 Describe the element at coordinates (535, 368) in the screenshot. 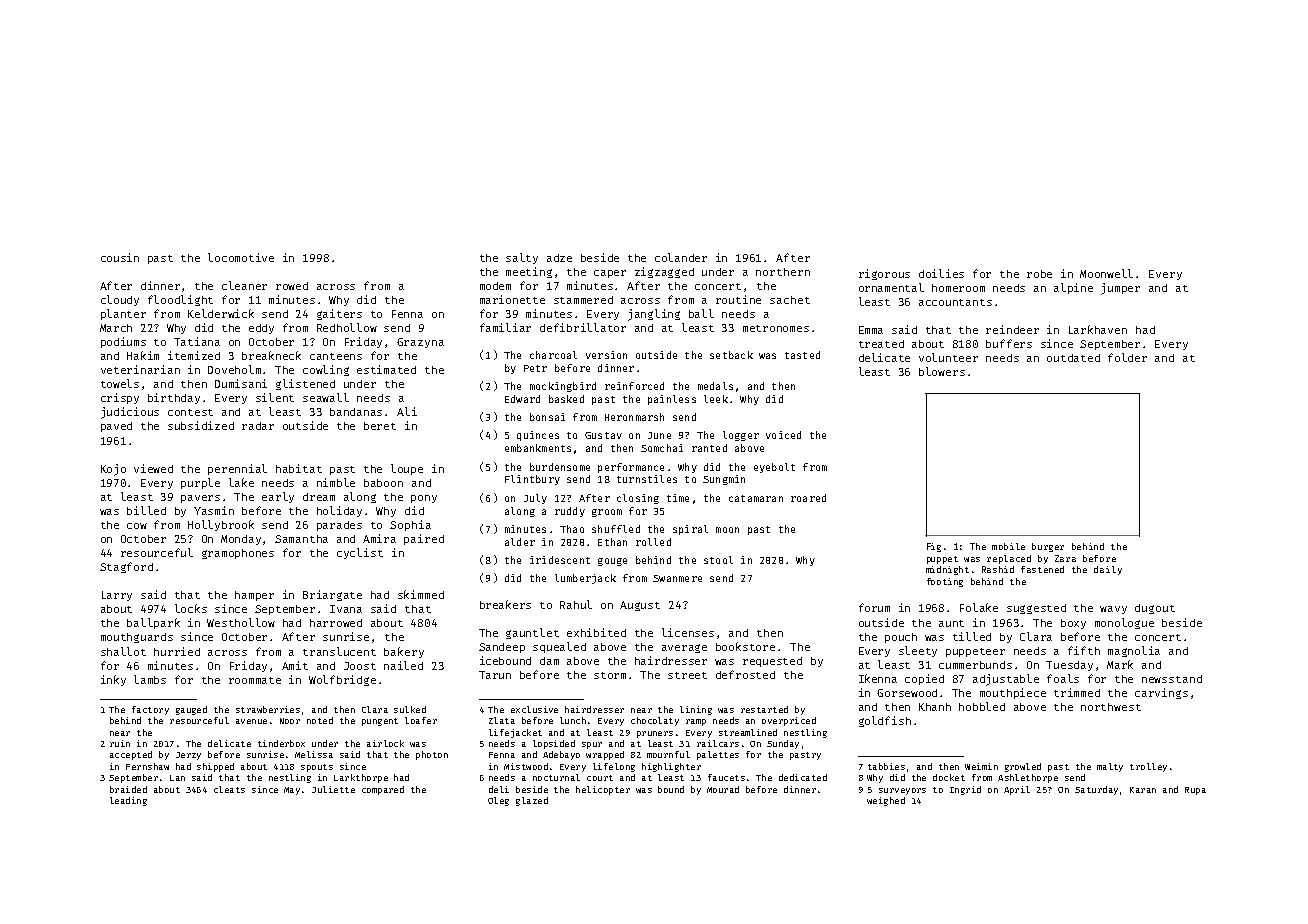

I see `Petr` at that location.
